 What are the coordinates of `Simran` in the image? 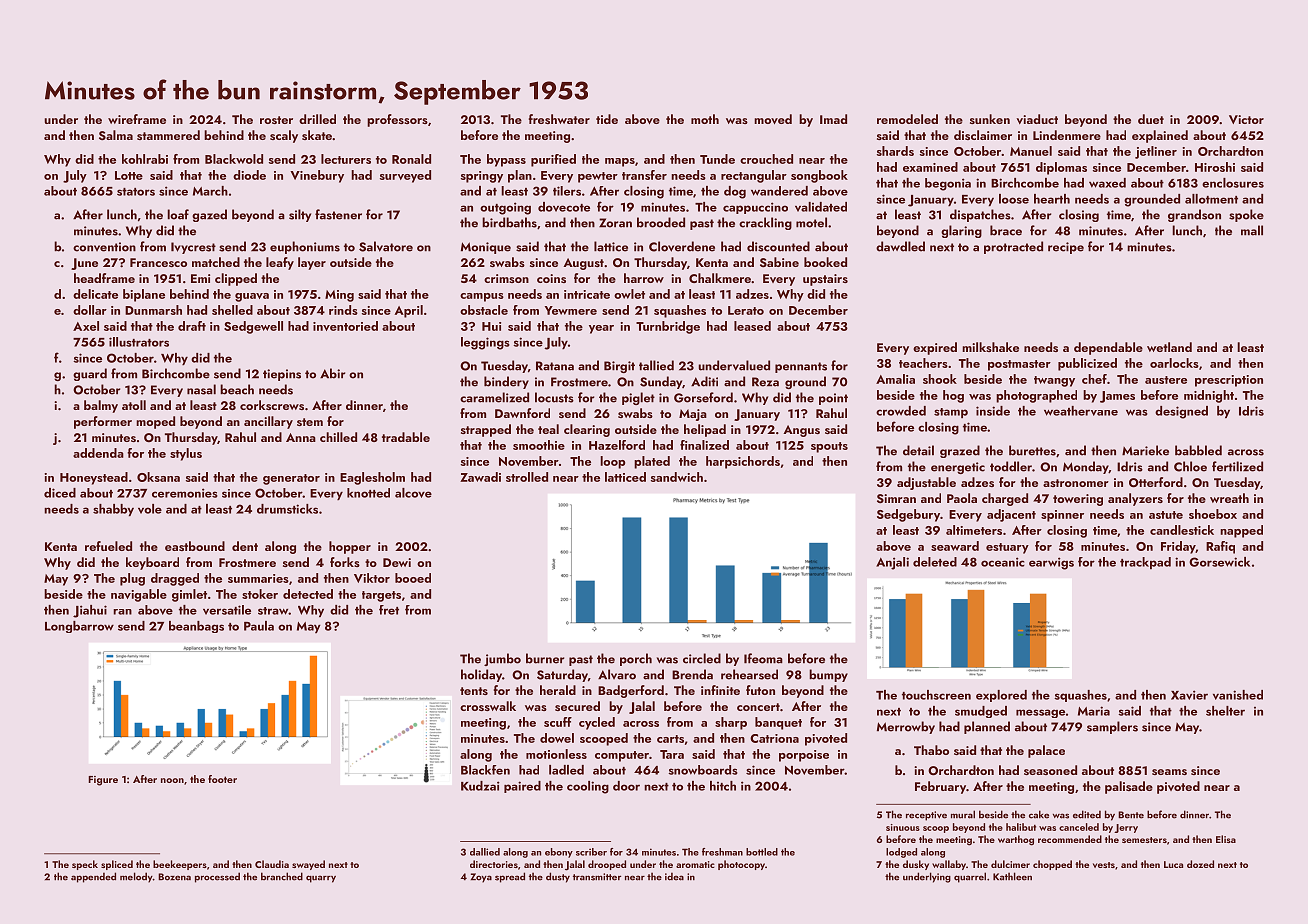 It's located at (896, 498).
